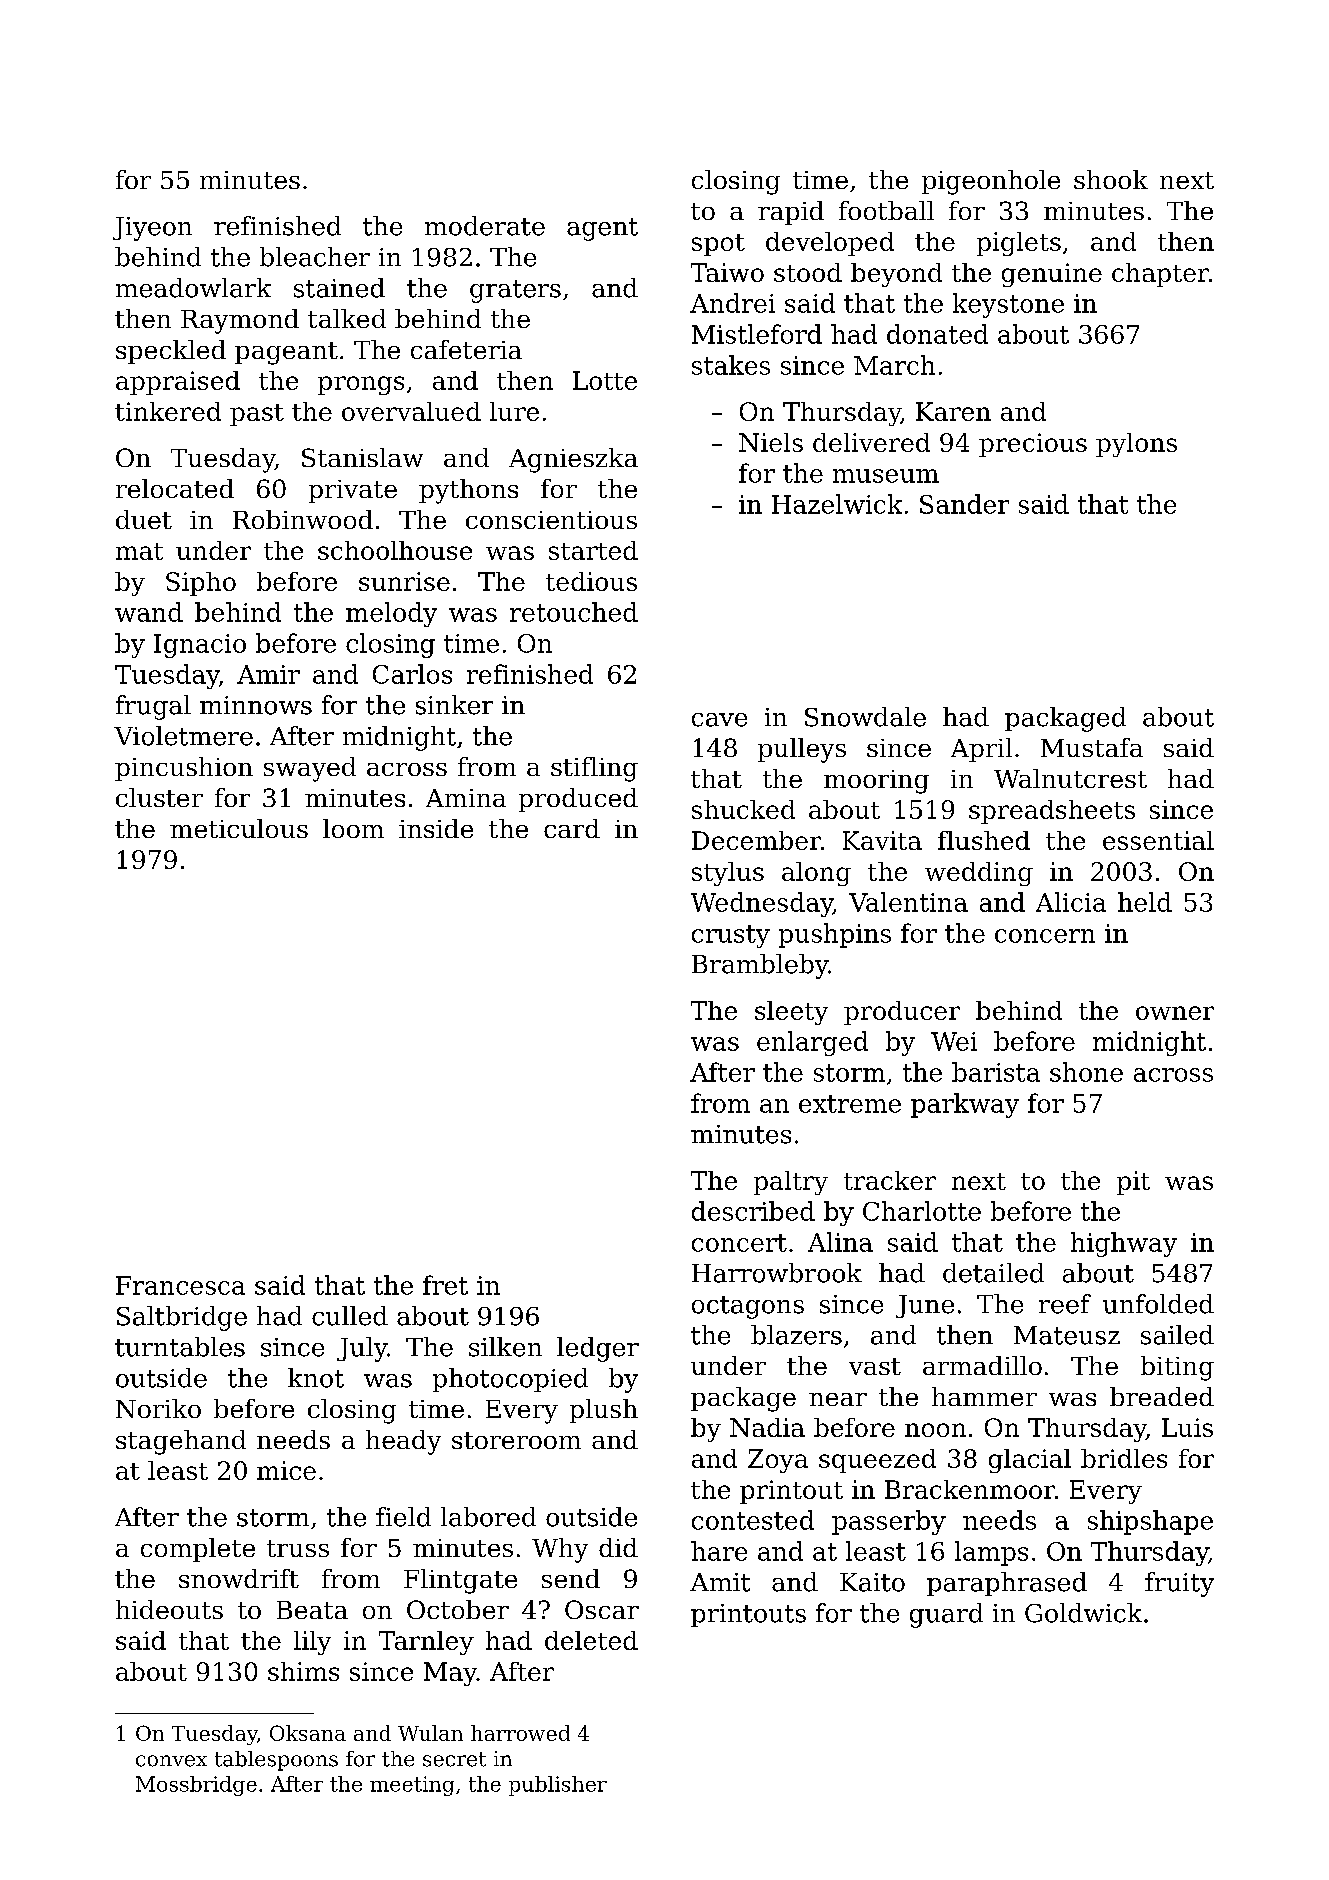 Image resolution: width=1329 pixels, height=1880 pixels. What do you see at coordinates (731, 365) in the image?
I see `stakes` at bounding box center [731, 365].
